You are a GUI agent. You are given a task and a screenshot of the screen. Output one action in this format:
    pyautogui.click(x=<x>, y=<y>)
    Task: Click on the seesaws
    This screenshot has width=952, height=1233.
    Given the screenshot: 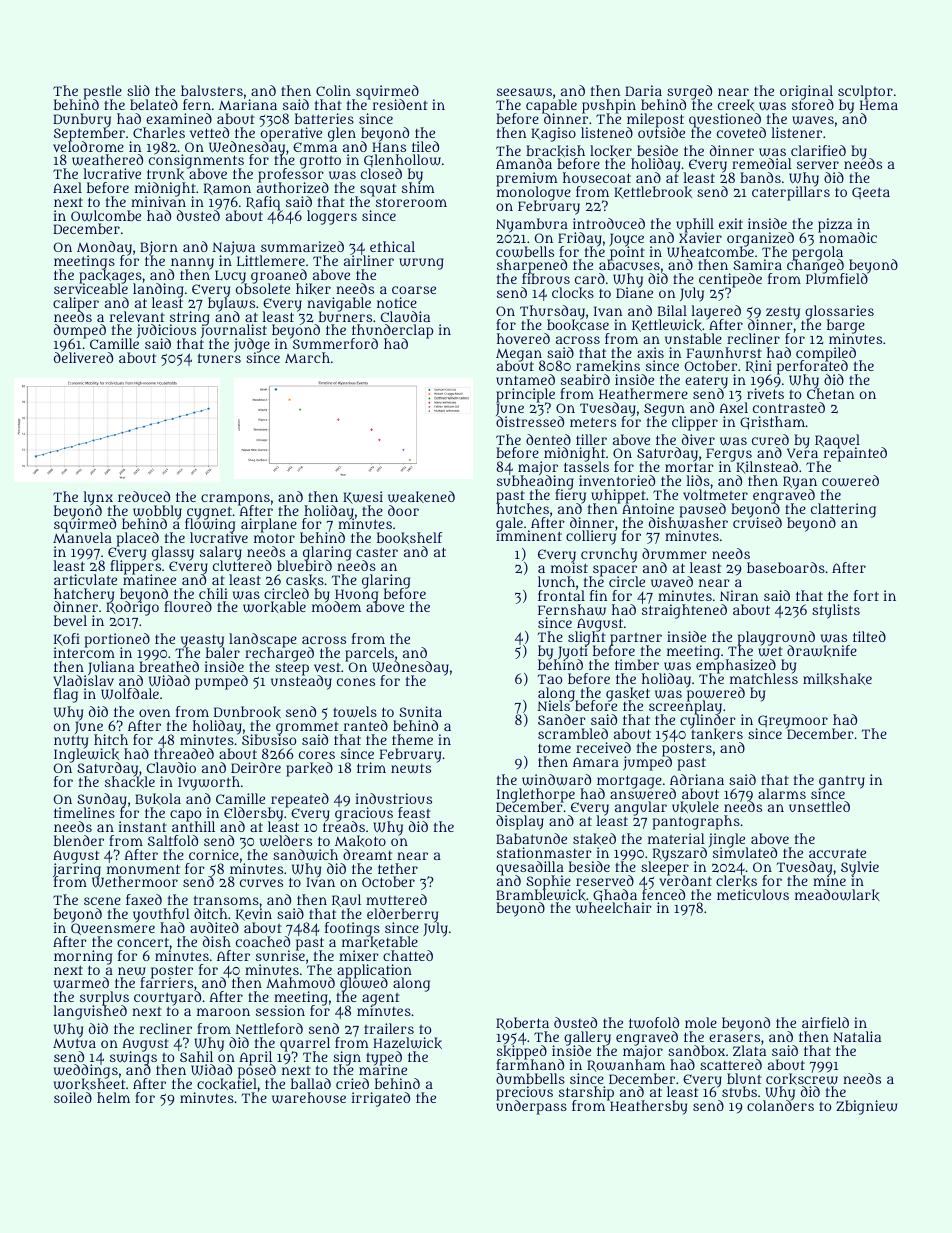 What is the action you would take?
    pyautogui.click(x=524, y=92)
